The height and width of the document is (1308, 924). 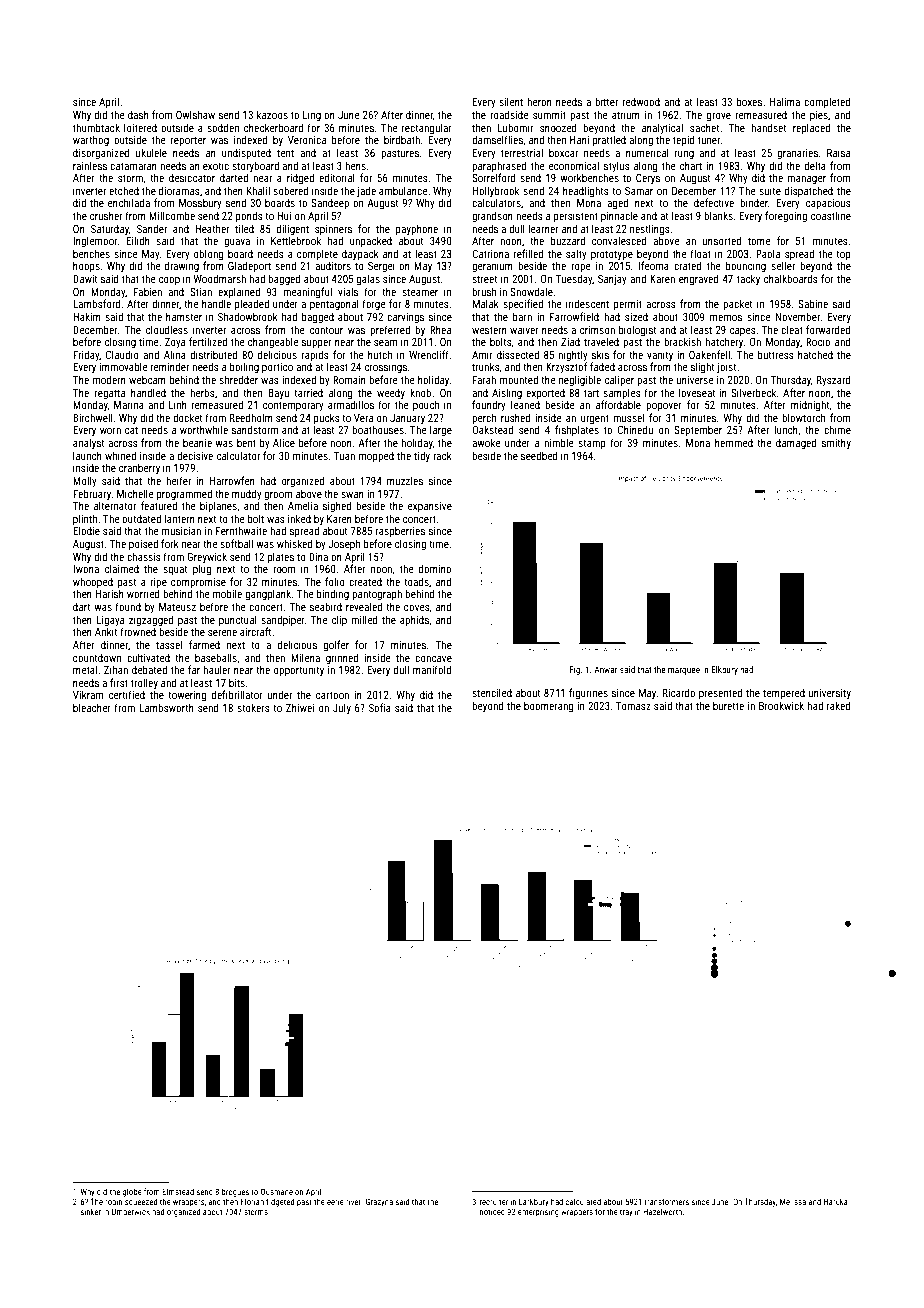 What do you see at coordinates (207, 557) in the document?
I see `Greywick` at bounding box center [207, 557].
